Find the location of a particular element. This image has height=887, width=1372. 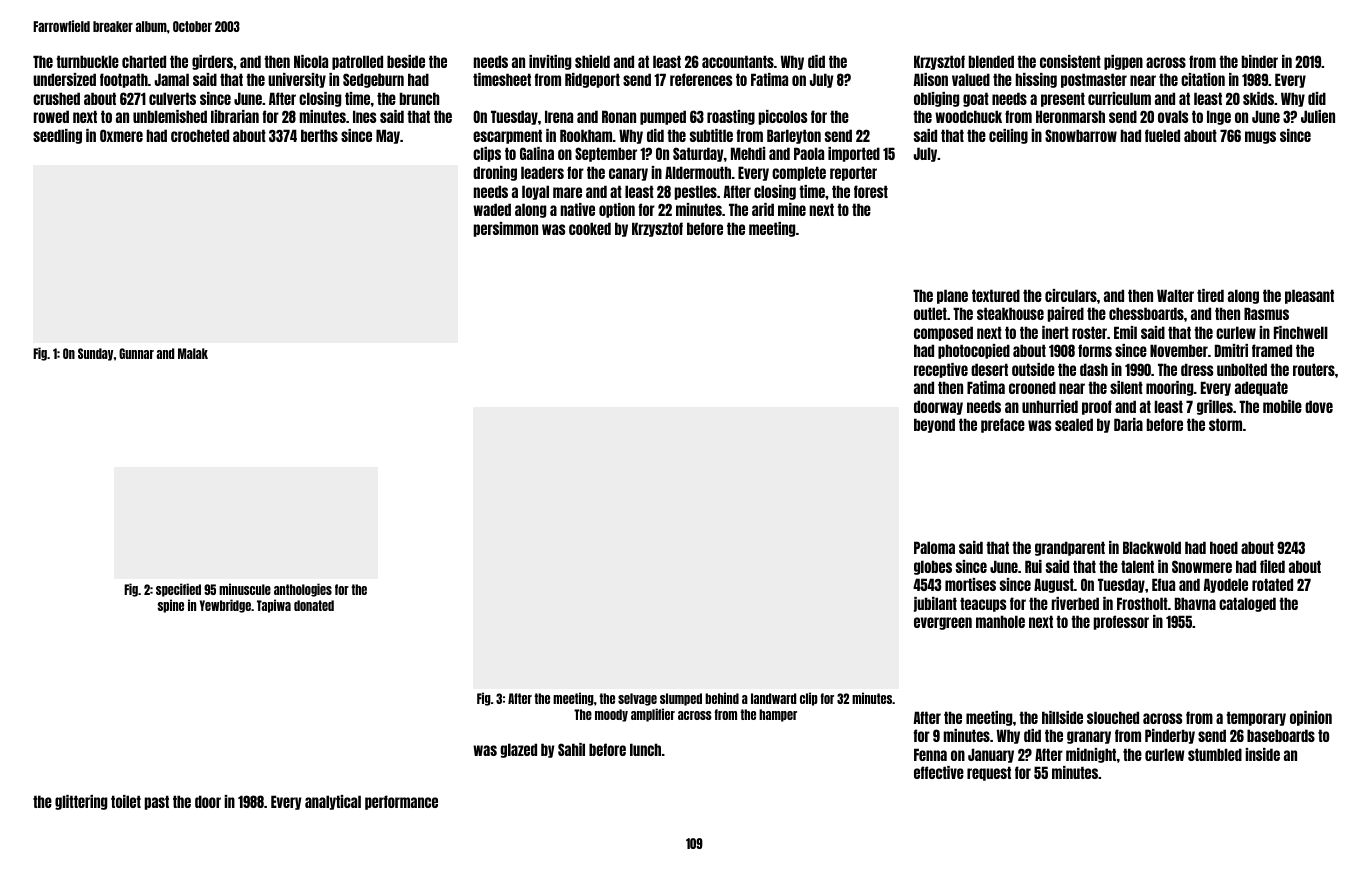

behind is located at coordinates (722, 698).
